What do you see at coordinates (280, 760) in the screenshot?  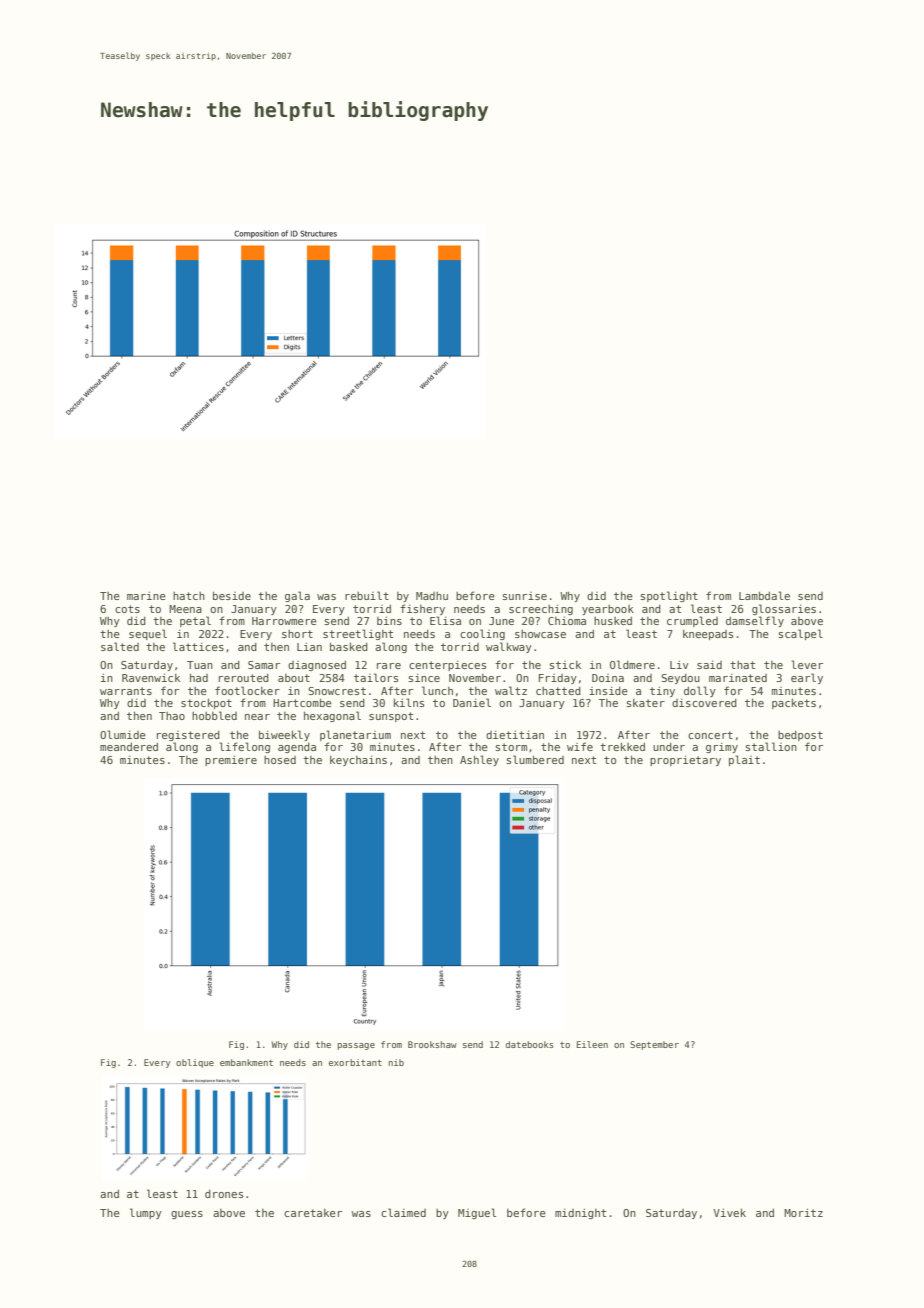 I see `hosed` at bounding box center [280, 760].
